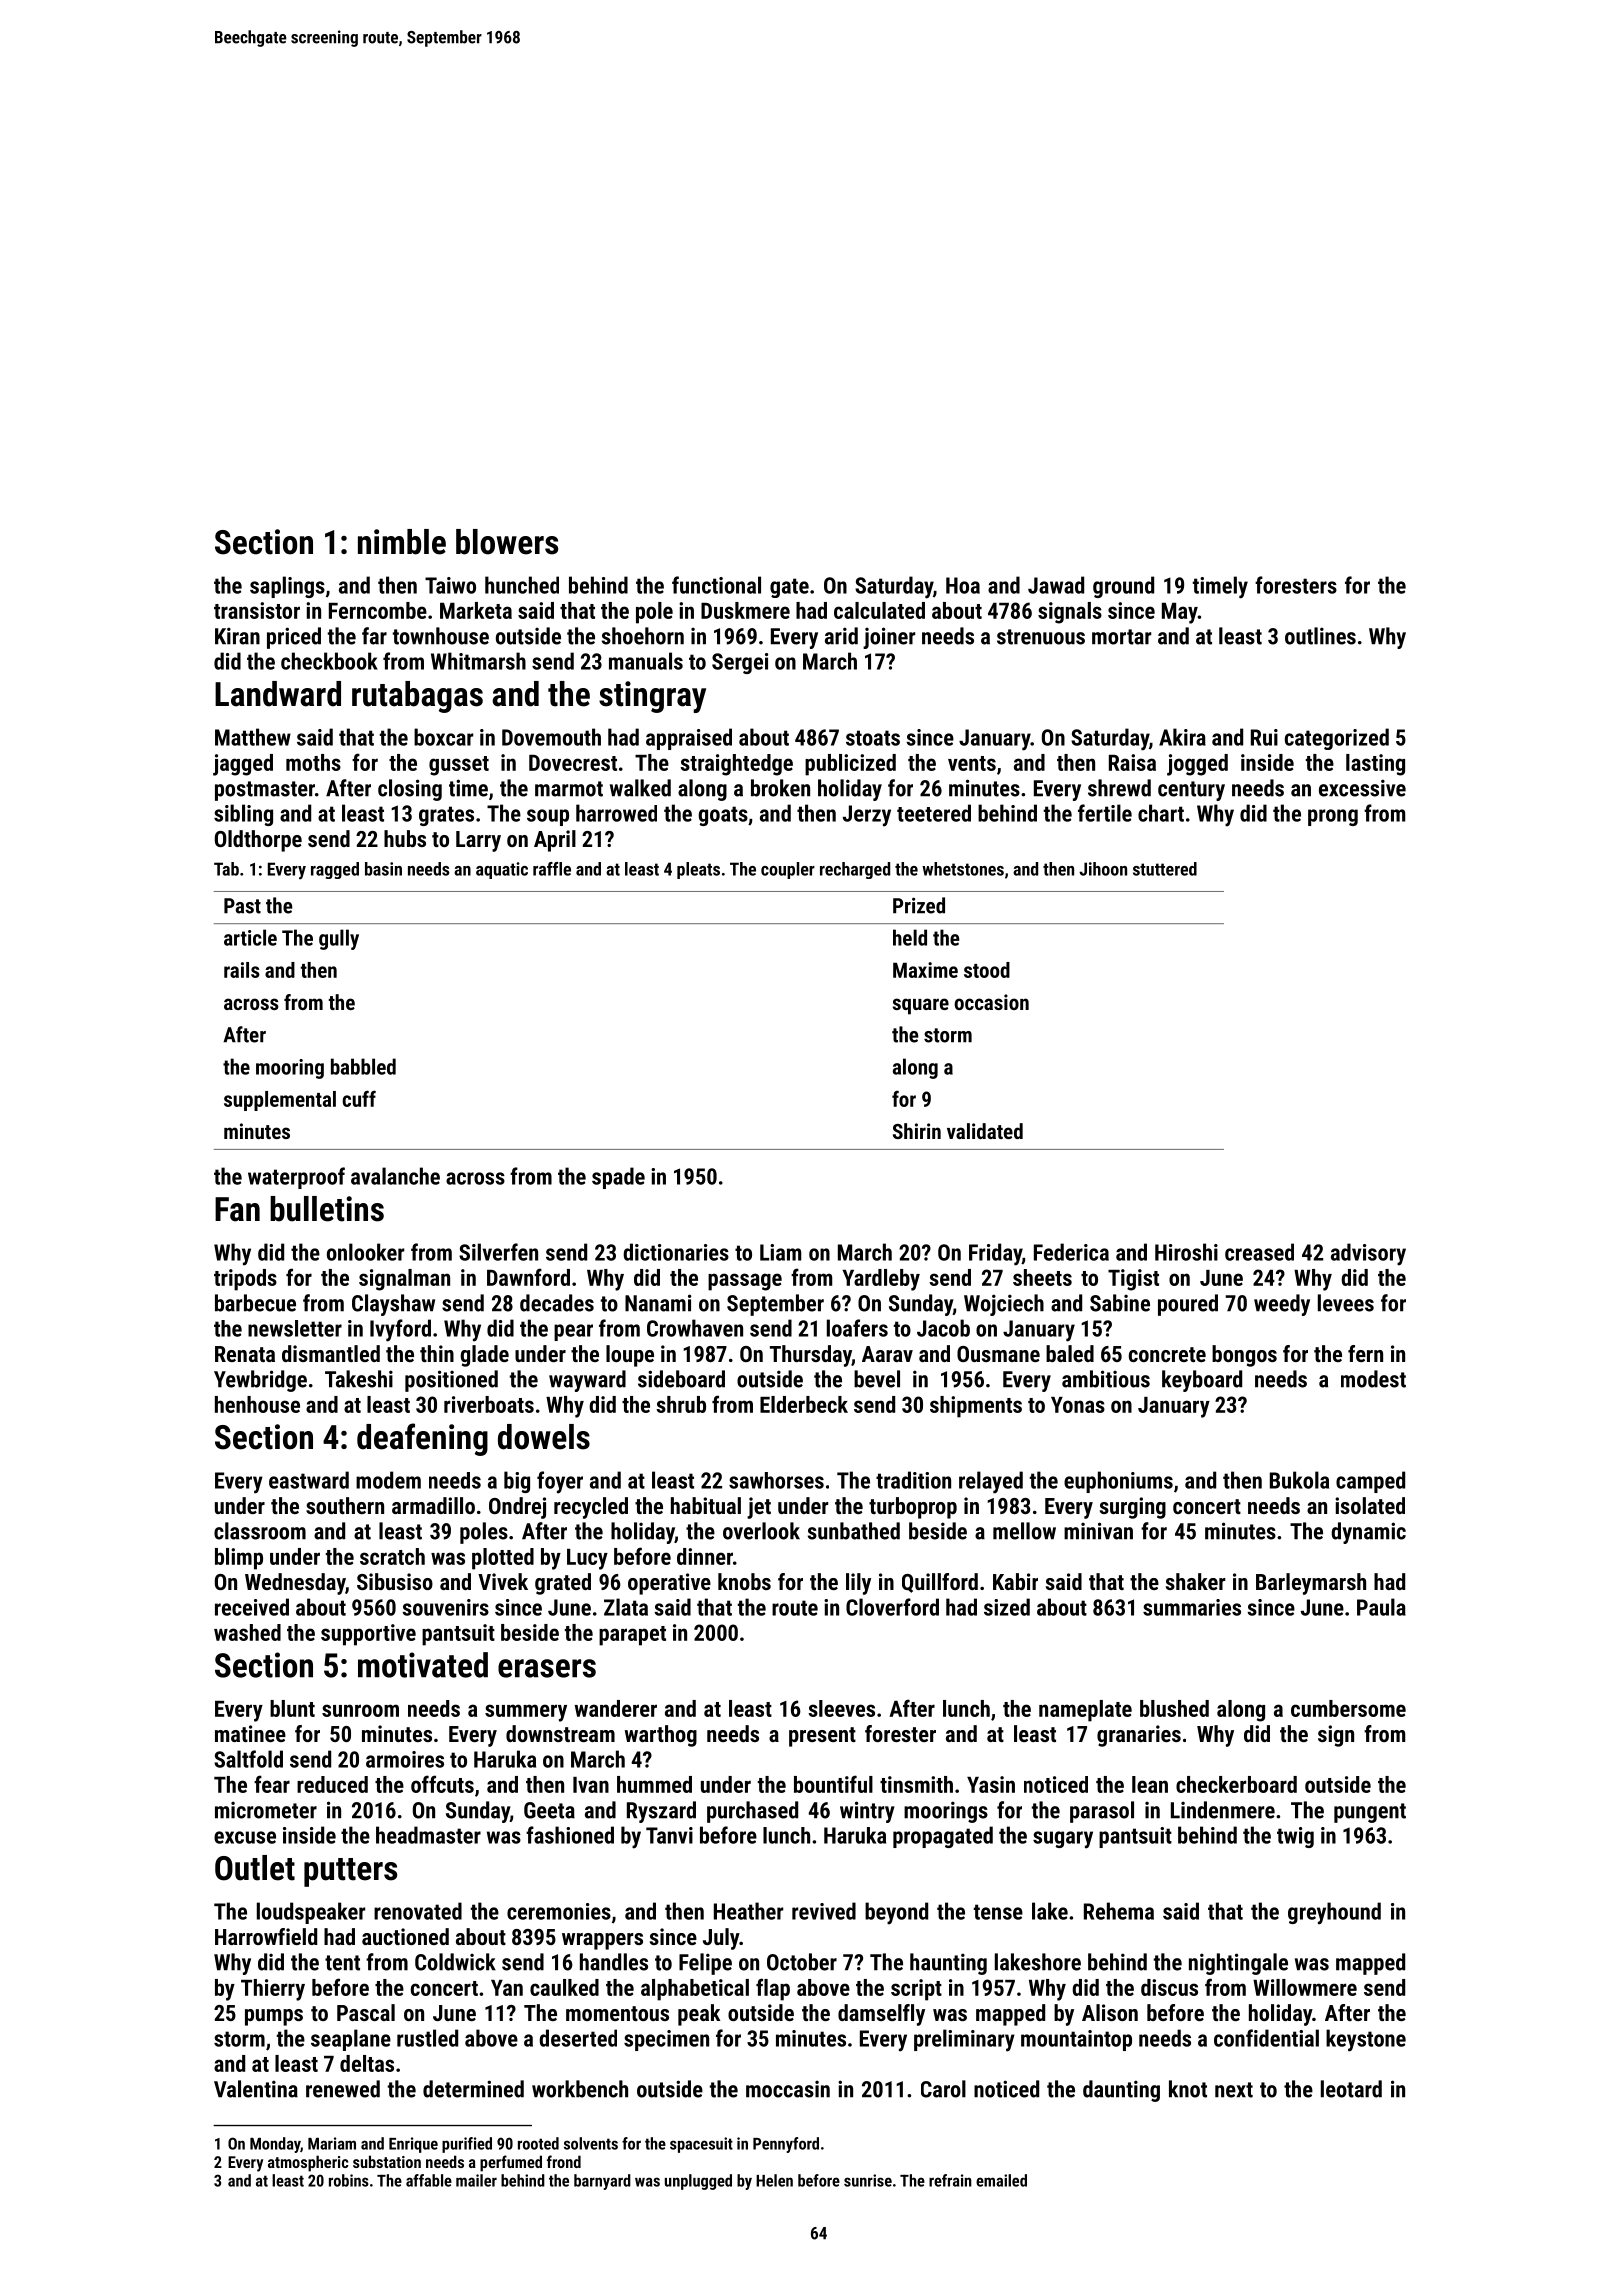 The image size is (1620, 2292). I want to click on Crowhaven, so click(695, 1328).
